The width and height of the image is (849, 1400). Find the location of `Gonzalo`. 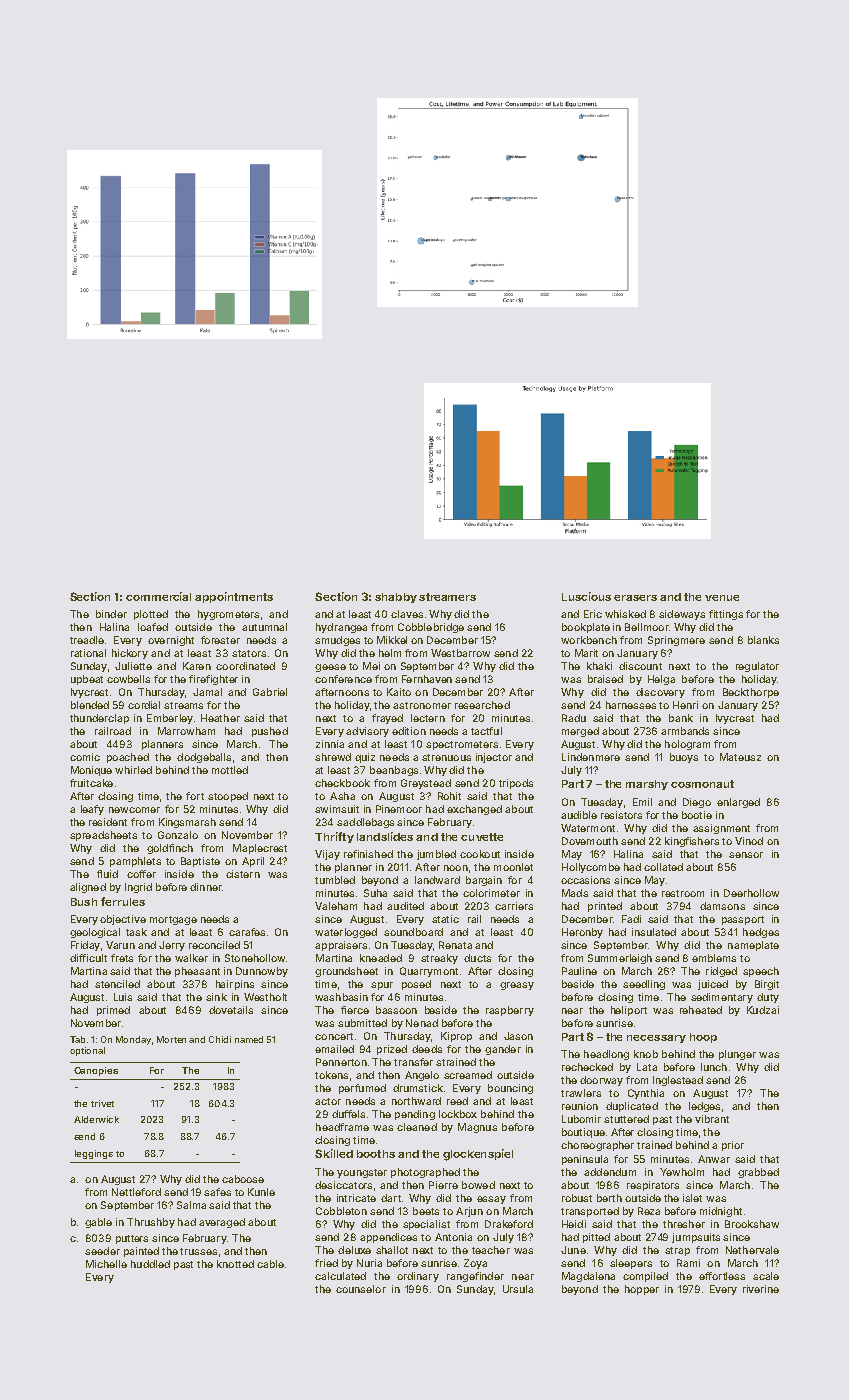

Gonzalo is located at coordinates (178, 835).
